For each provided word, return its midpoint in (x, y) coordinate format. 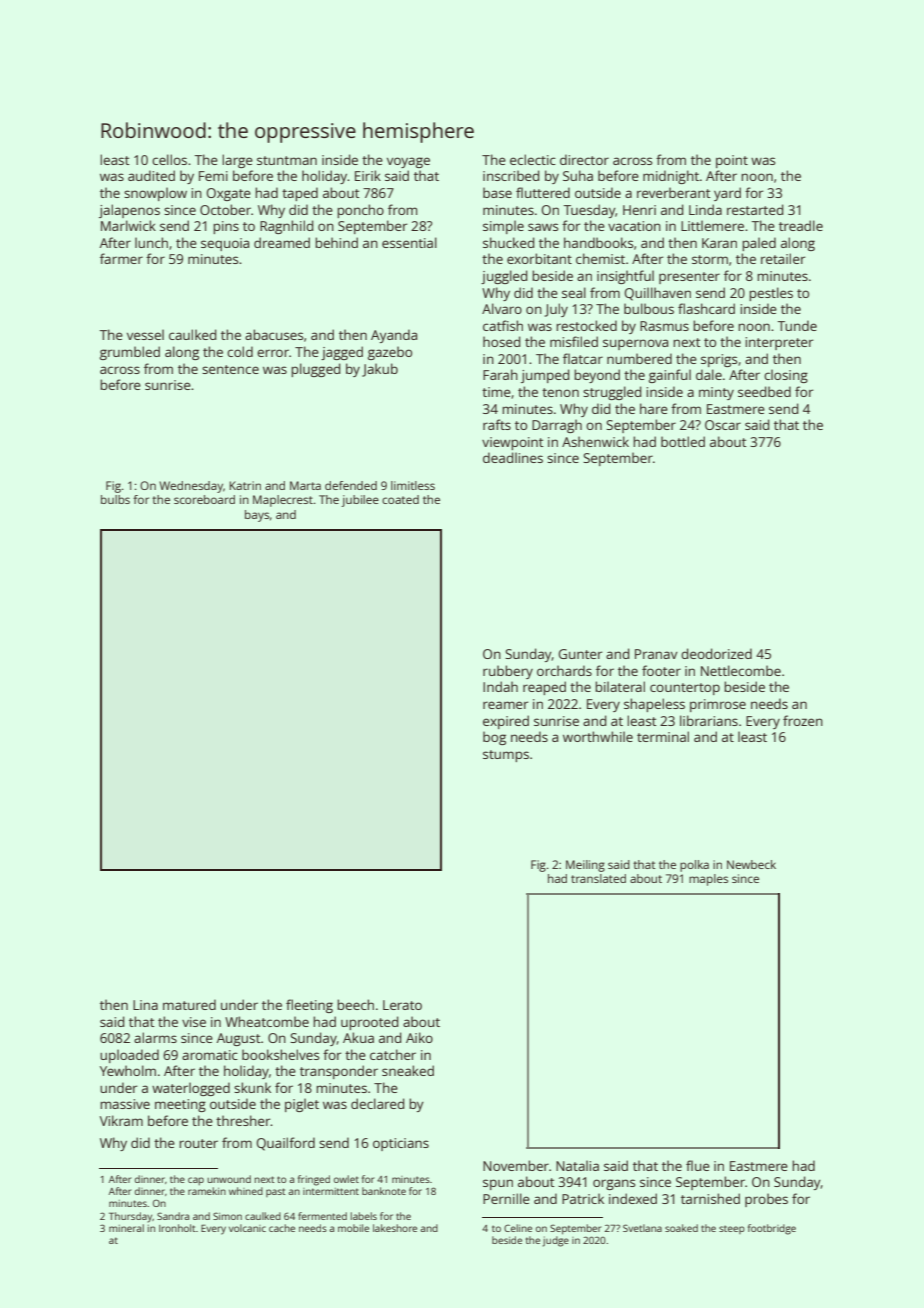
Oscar (723, 425)
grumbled (130, 353)
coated (400, 499)
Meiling (585, 866)
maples (708, 880)
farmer (121, 258)
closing (786, 376)
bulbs (115, 499)
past (276, 1192)
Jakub (380, 370)
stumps (506, 756)
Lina (145, 1005)
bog (494, 738)
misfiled (574, 341)
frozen (803, 720)
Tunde (797, 325)
